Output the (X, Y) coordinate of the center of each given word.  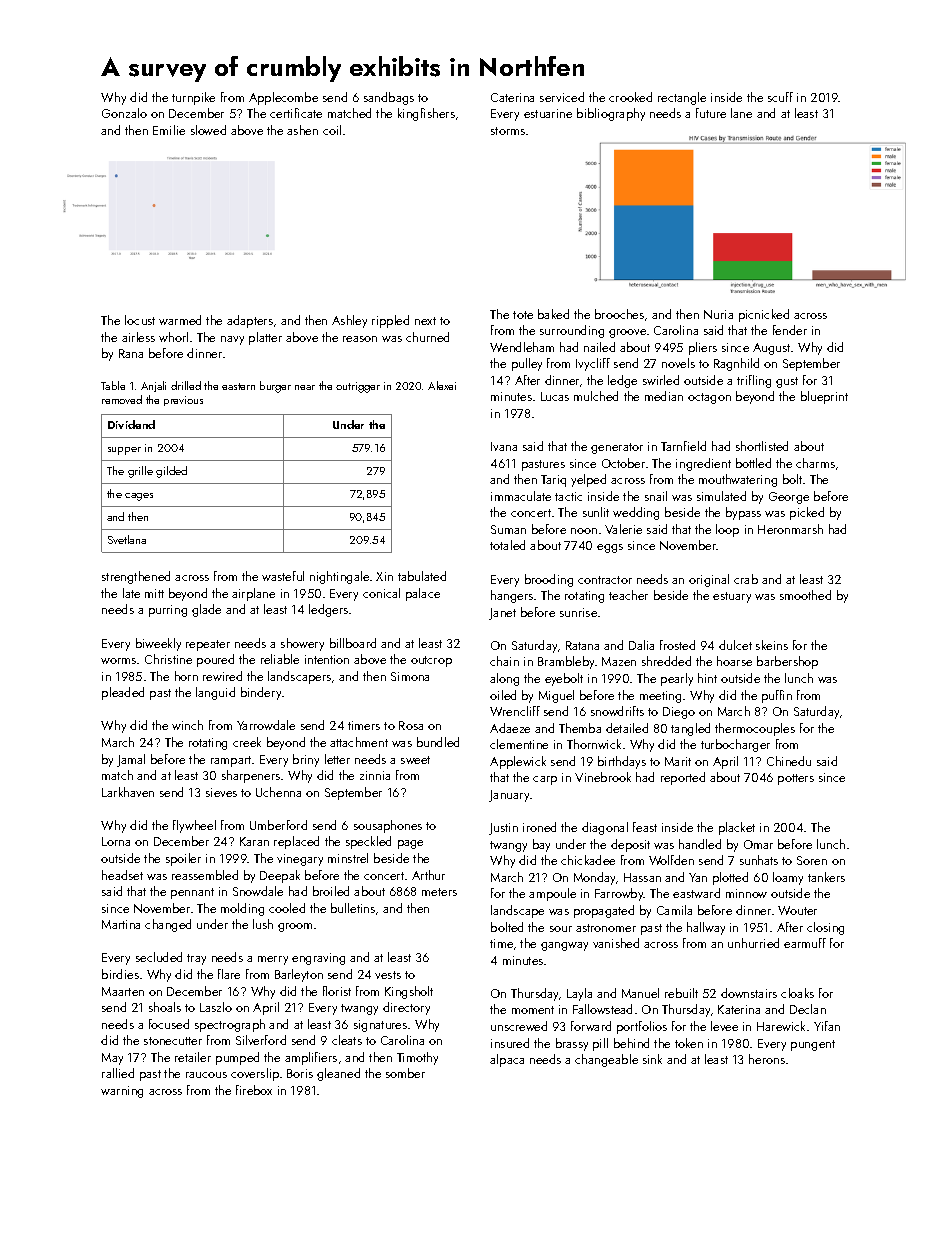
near (305, 387)
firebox (254, 1090)
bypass (743, 513)
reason (360, 339)
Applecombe (283, 98)
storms (508, 131)
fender (790, 330)
